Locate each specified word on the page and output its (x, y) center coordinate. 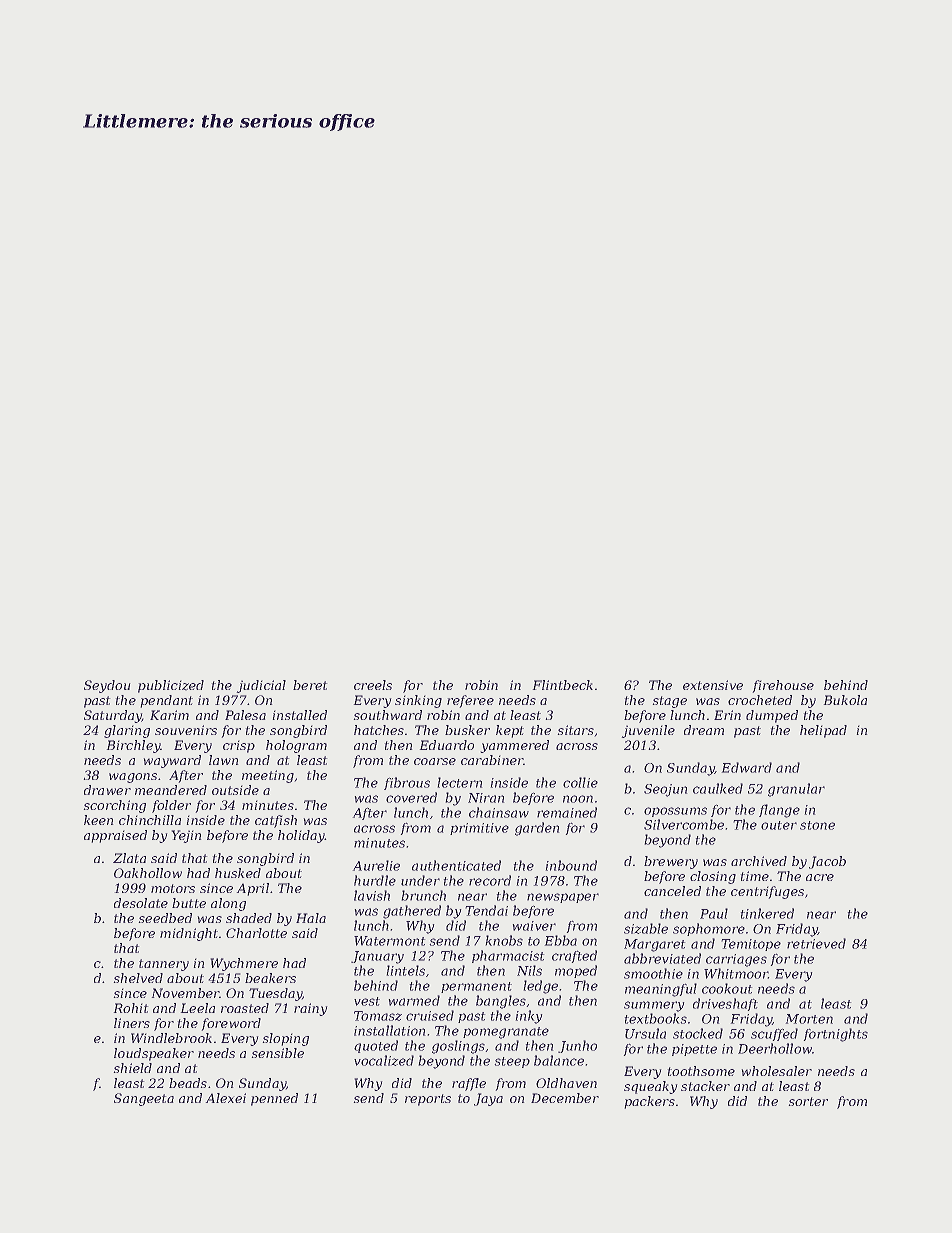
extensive (713, 685)
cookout (727, 988)
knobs (504, 940)
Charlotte (256, 933)
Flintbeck (563, 685)
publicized (171, 686)
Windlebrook (171, 1038)
